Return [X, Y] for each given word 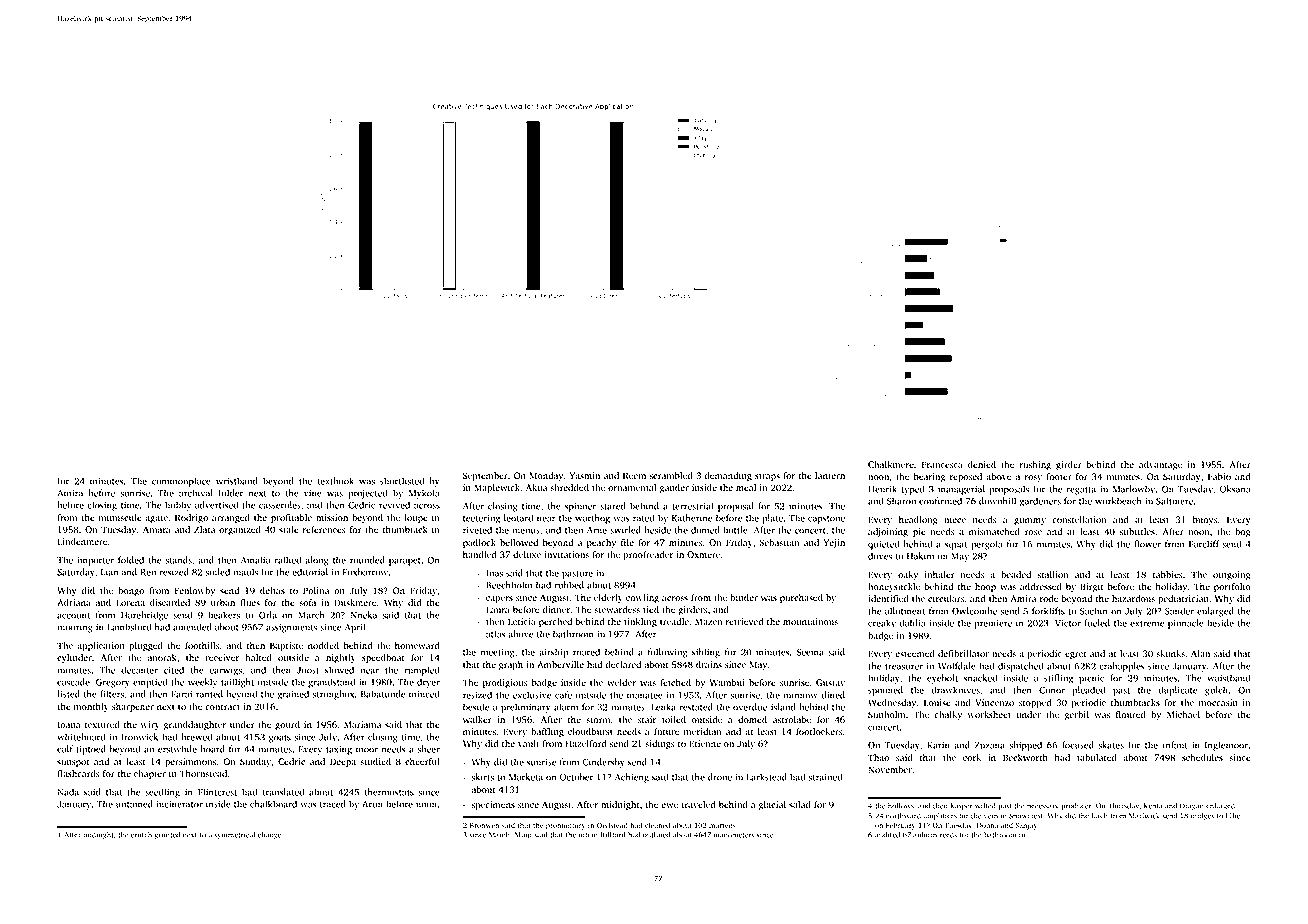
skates [1111, 745]
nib [583, 835]
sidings [660, 744]
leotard [518, 518]
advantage [1160, 465]
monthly [91, 707]
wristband [237, 481]
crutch [141, 835]
